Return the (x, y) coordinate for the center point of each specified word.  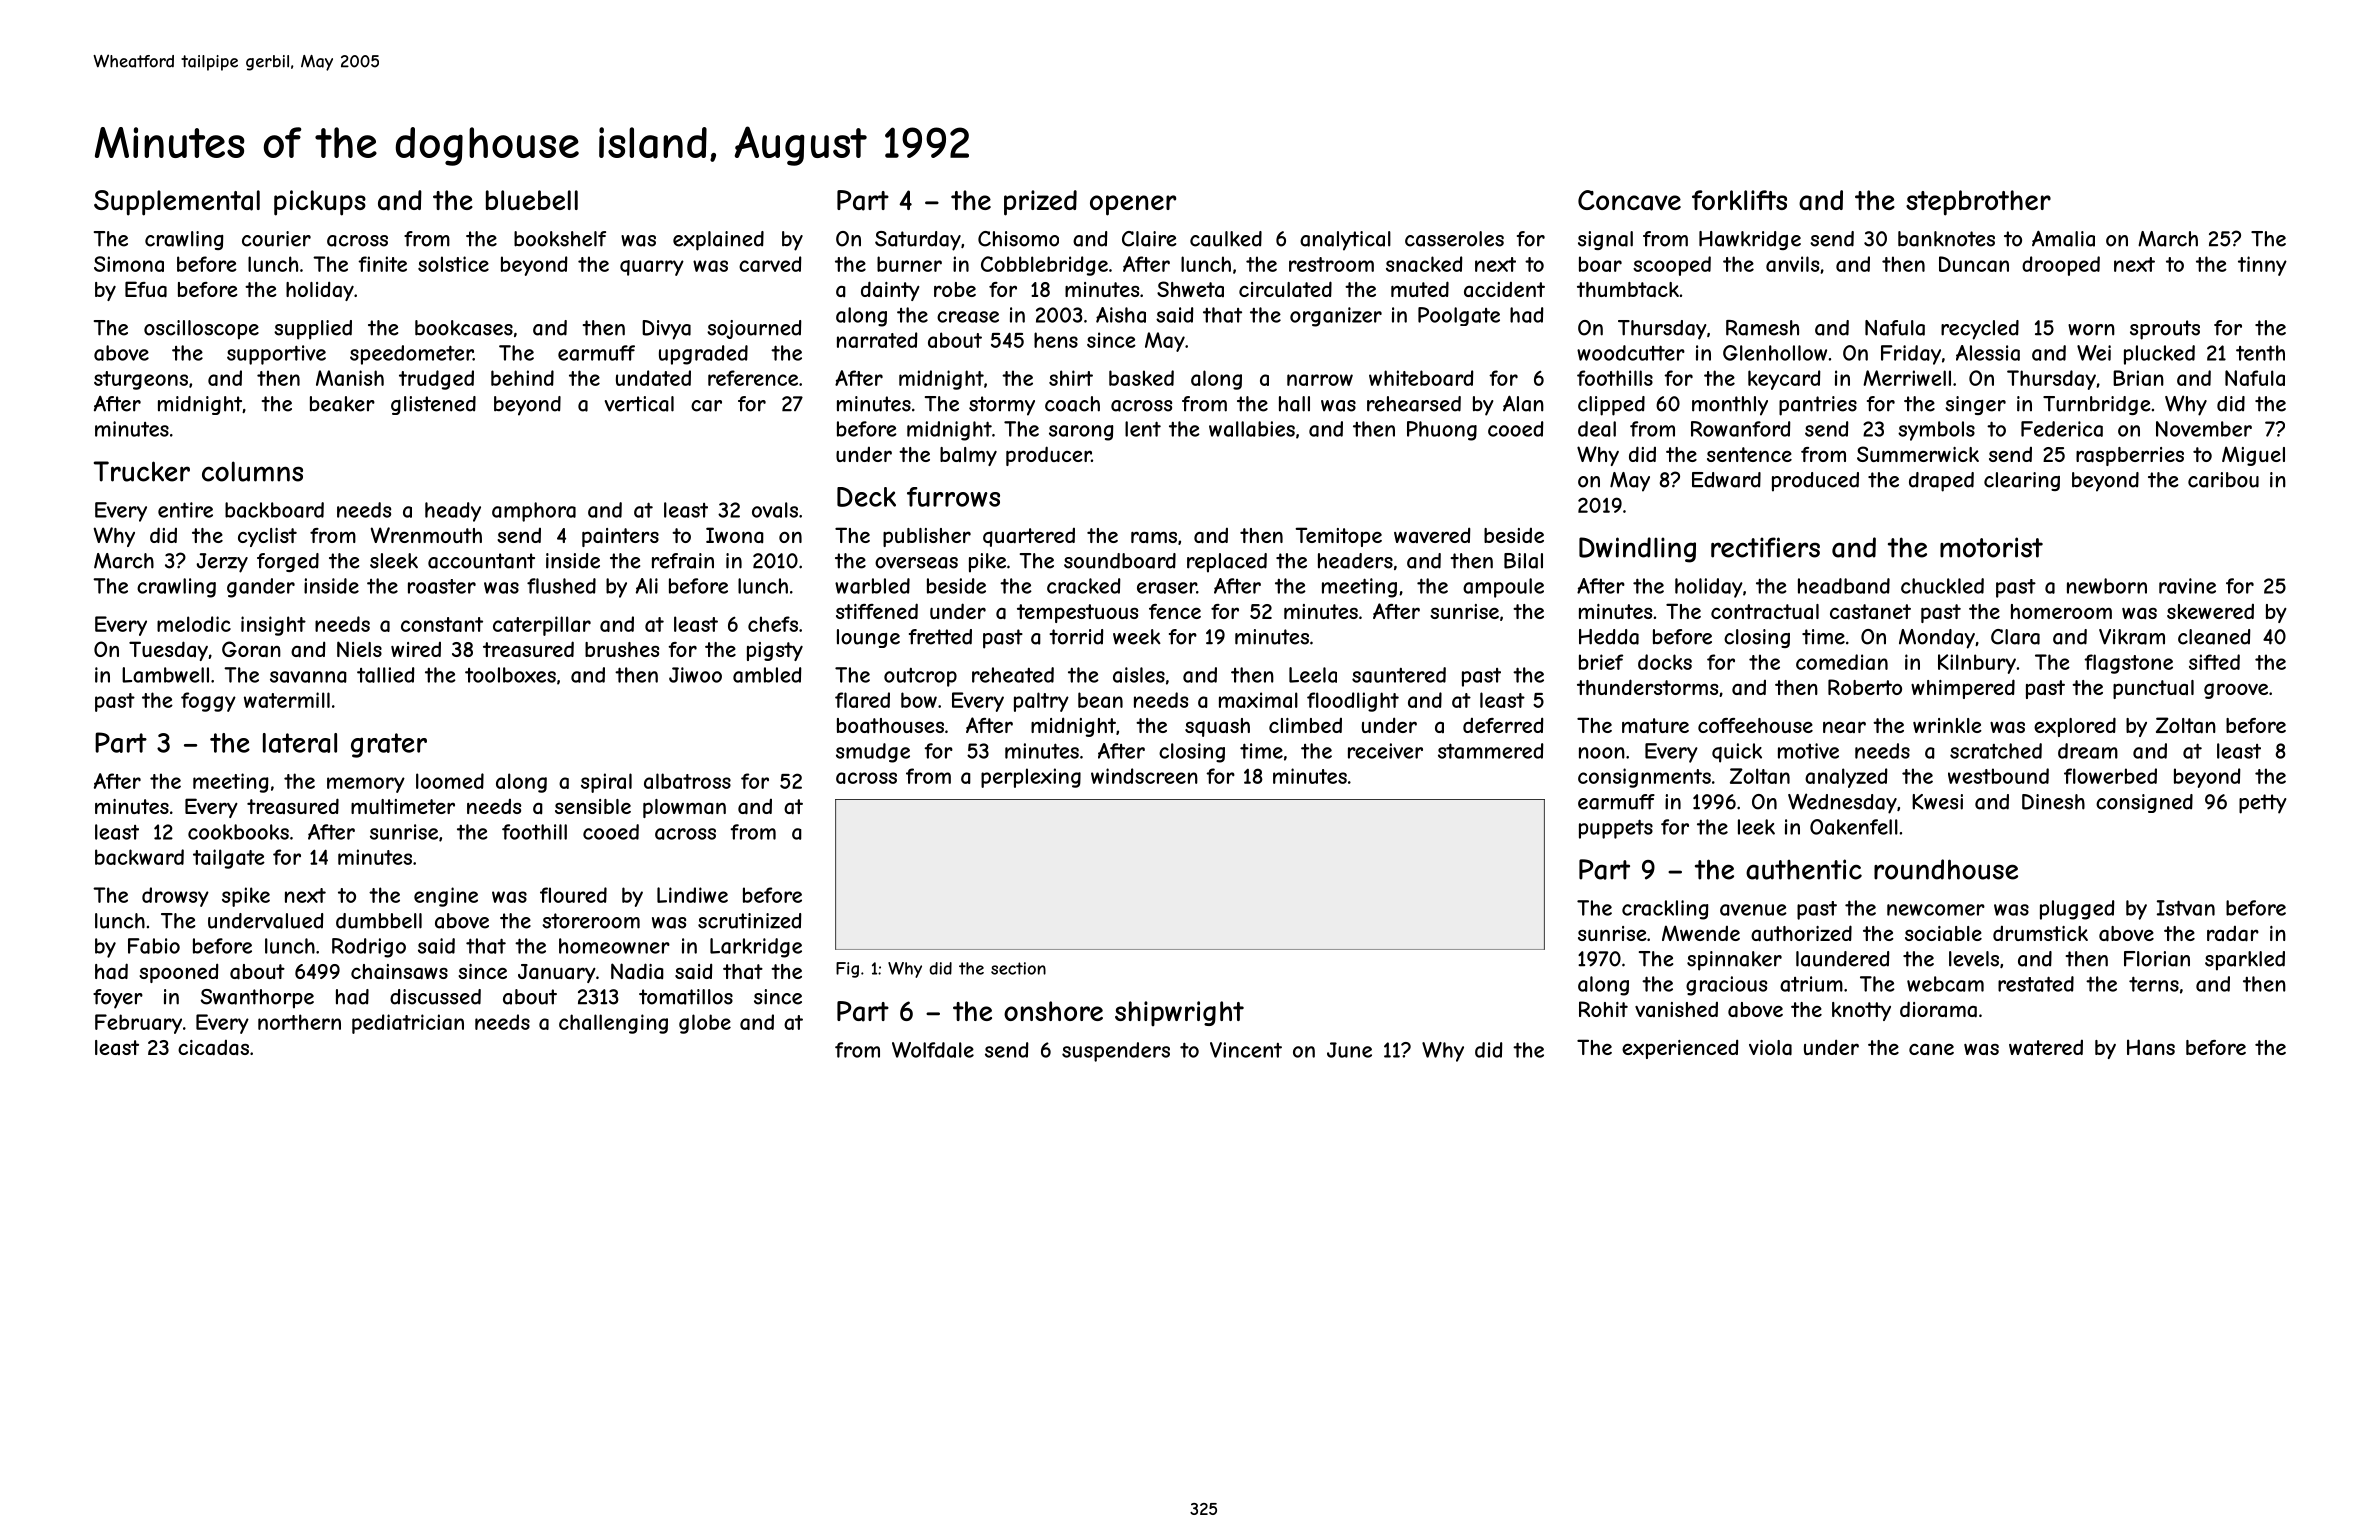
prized (1040, 203)
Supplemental (177, 203)
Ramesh (1762, 328)
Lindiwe (692, 895)
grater (389, 745)
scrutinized (750, 921)
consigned (2144, 803)
